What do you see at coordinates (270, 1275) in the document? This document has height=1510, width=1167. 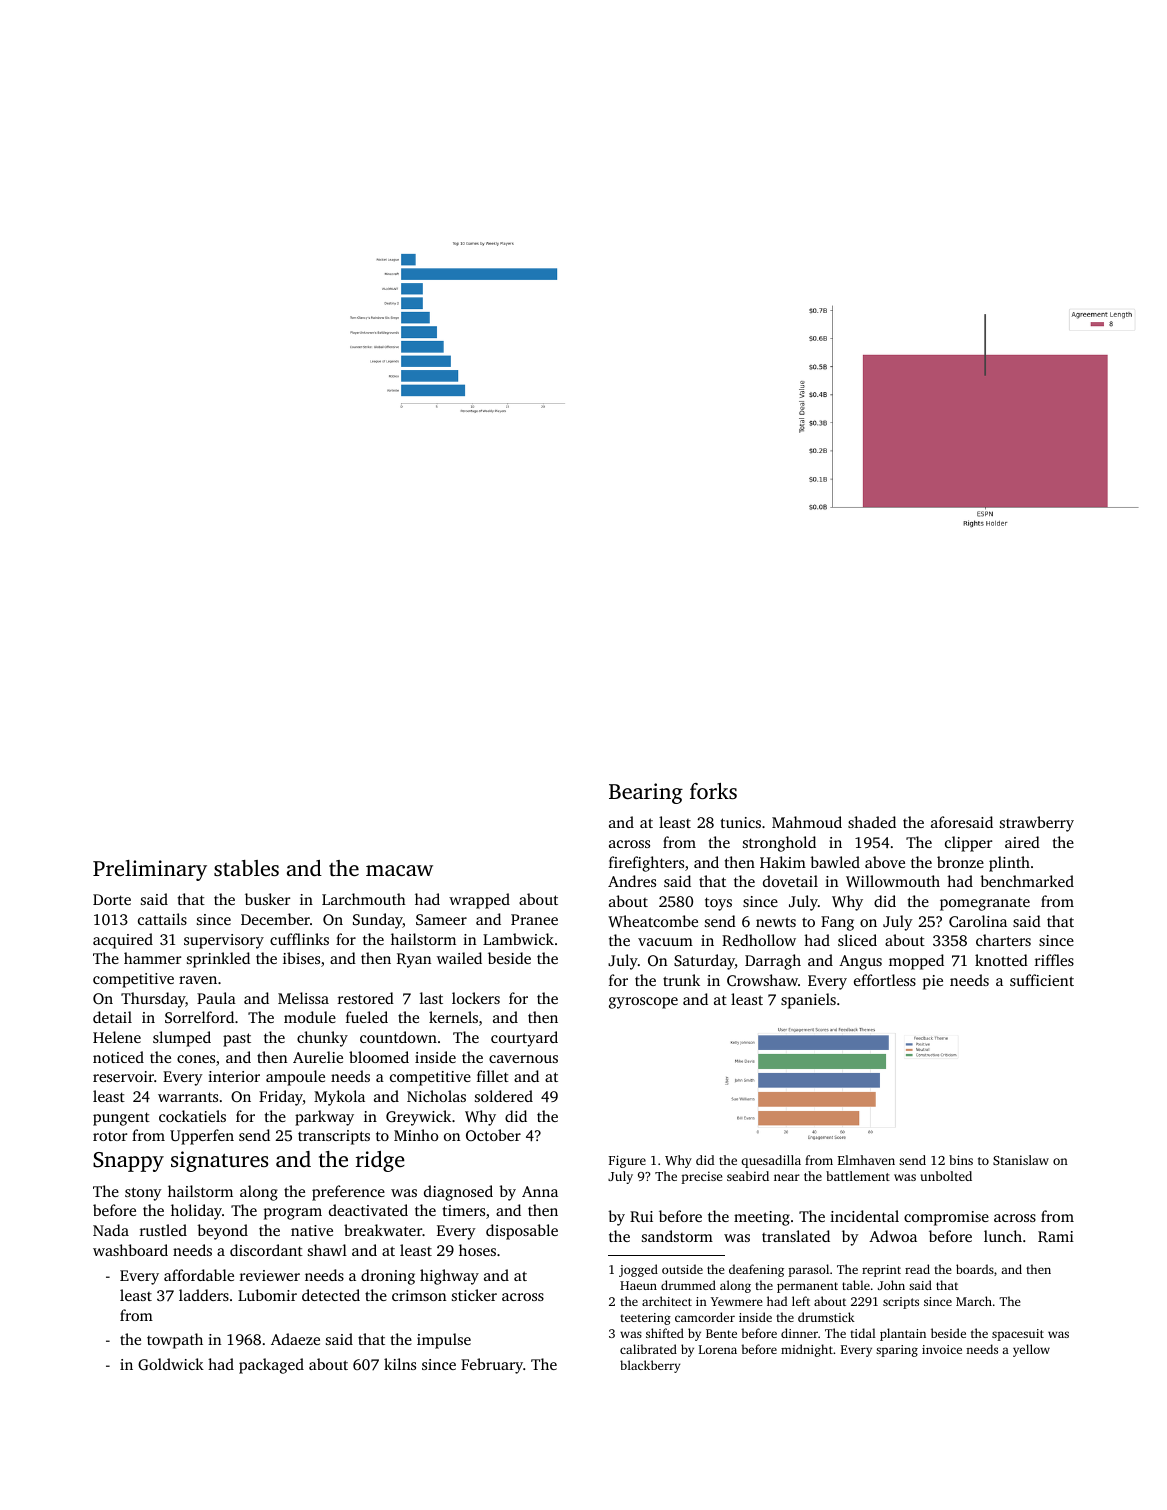 I see `reviewer` at bounding box center [270, 1275].
